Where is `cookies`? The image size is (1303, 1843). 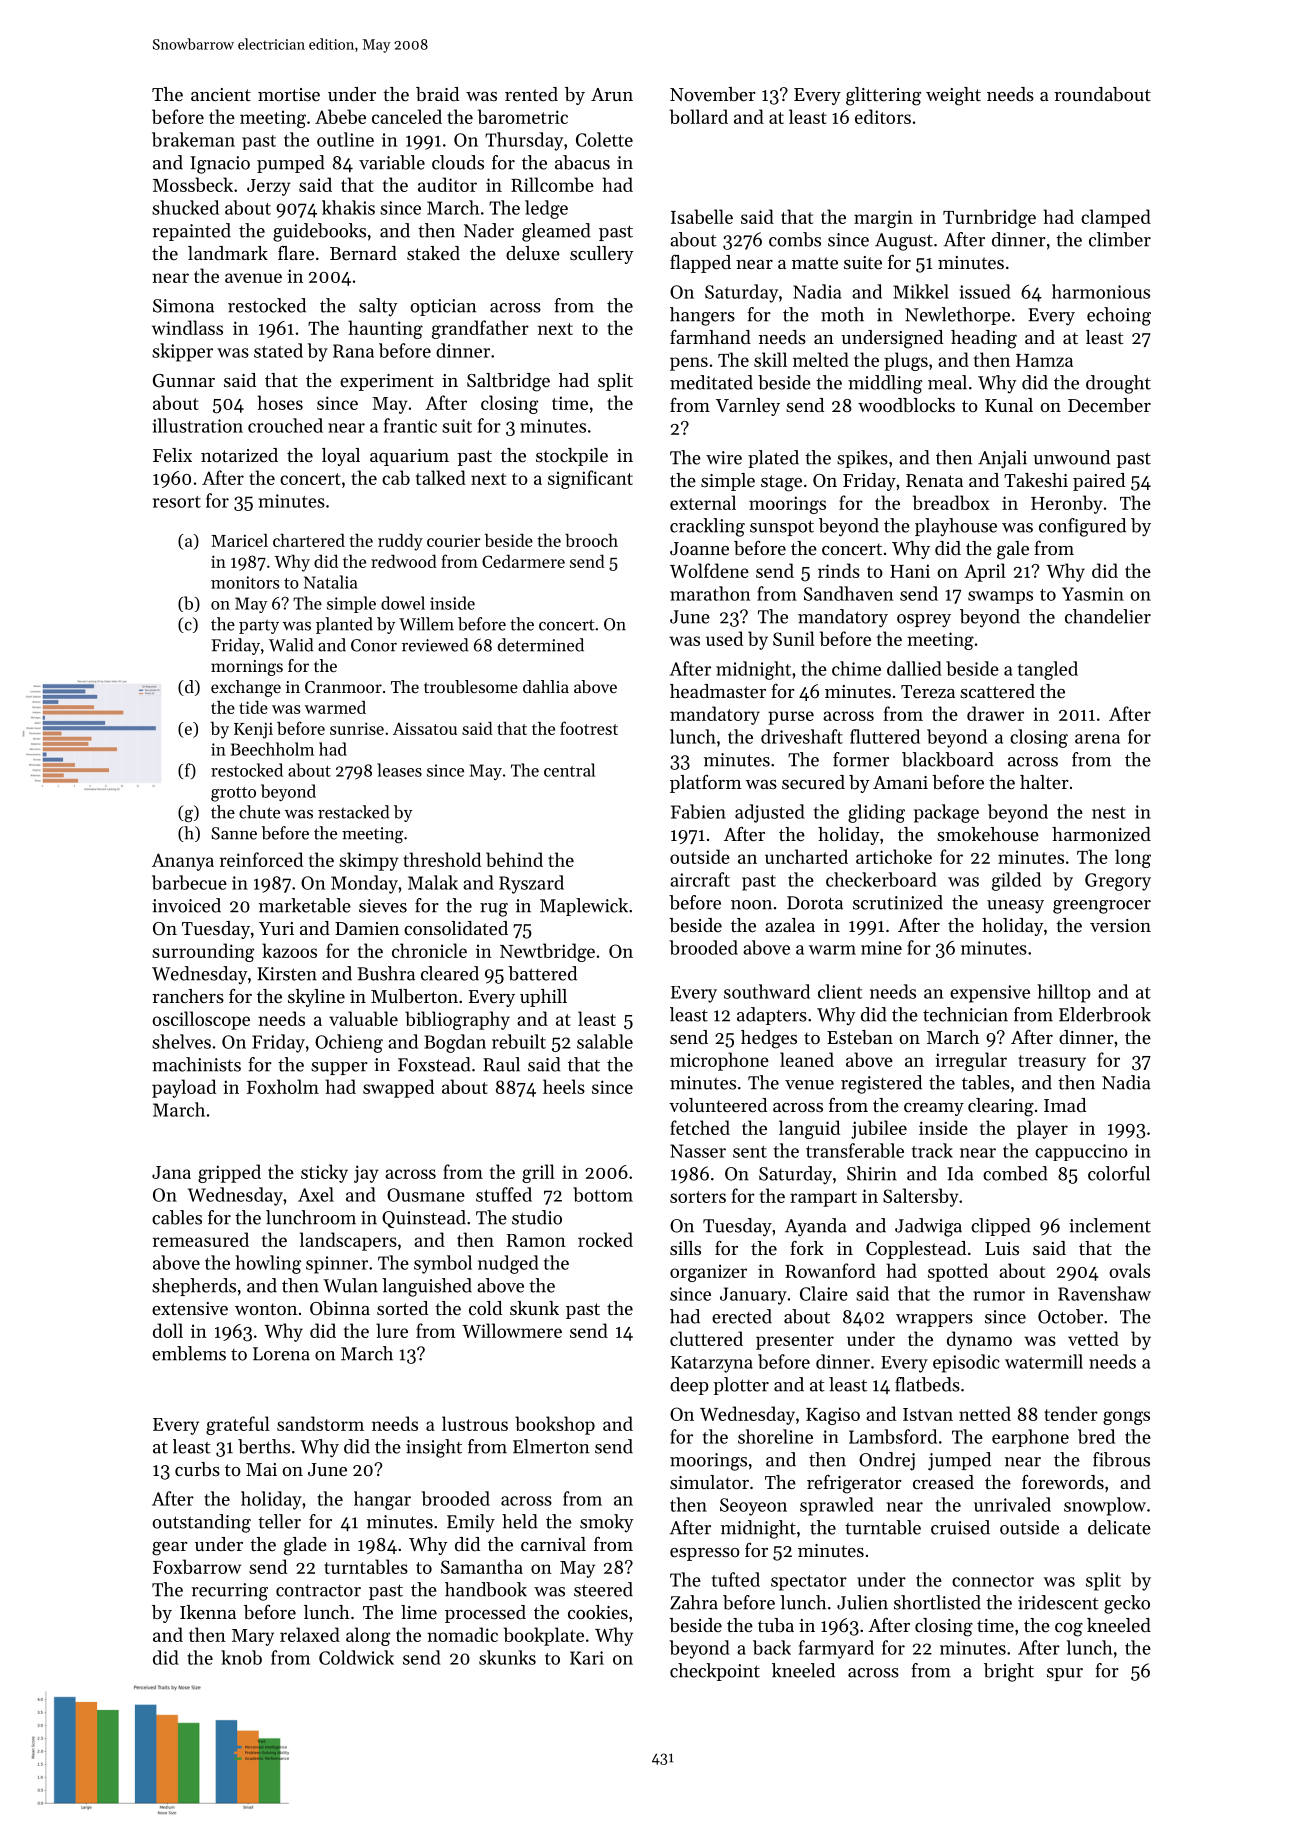
cookies is located at coordinates (598, 1612).
